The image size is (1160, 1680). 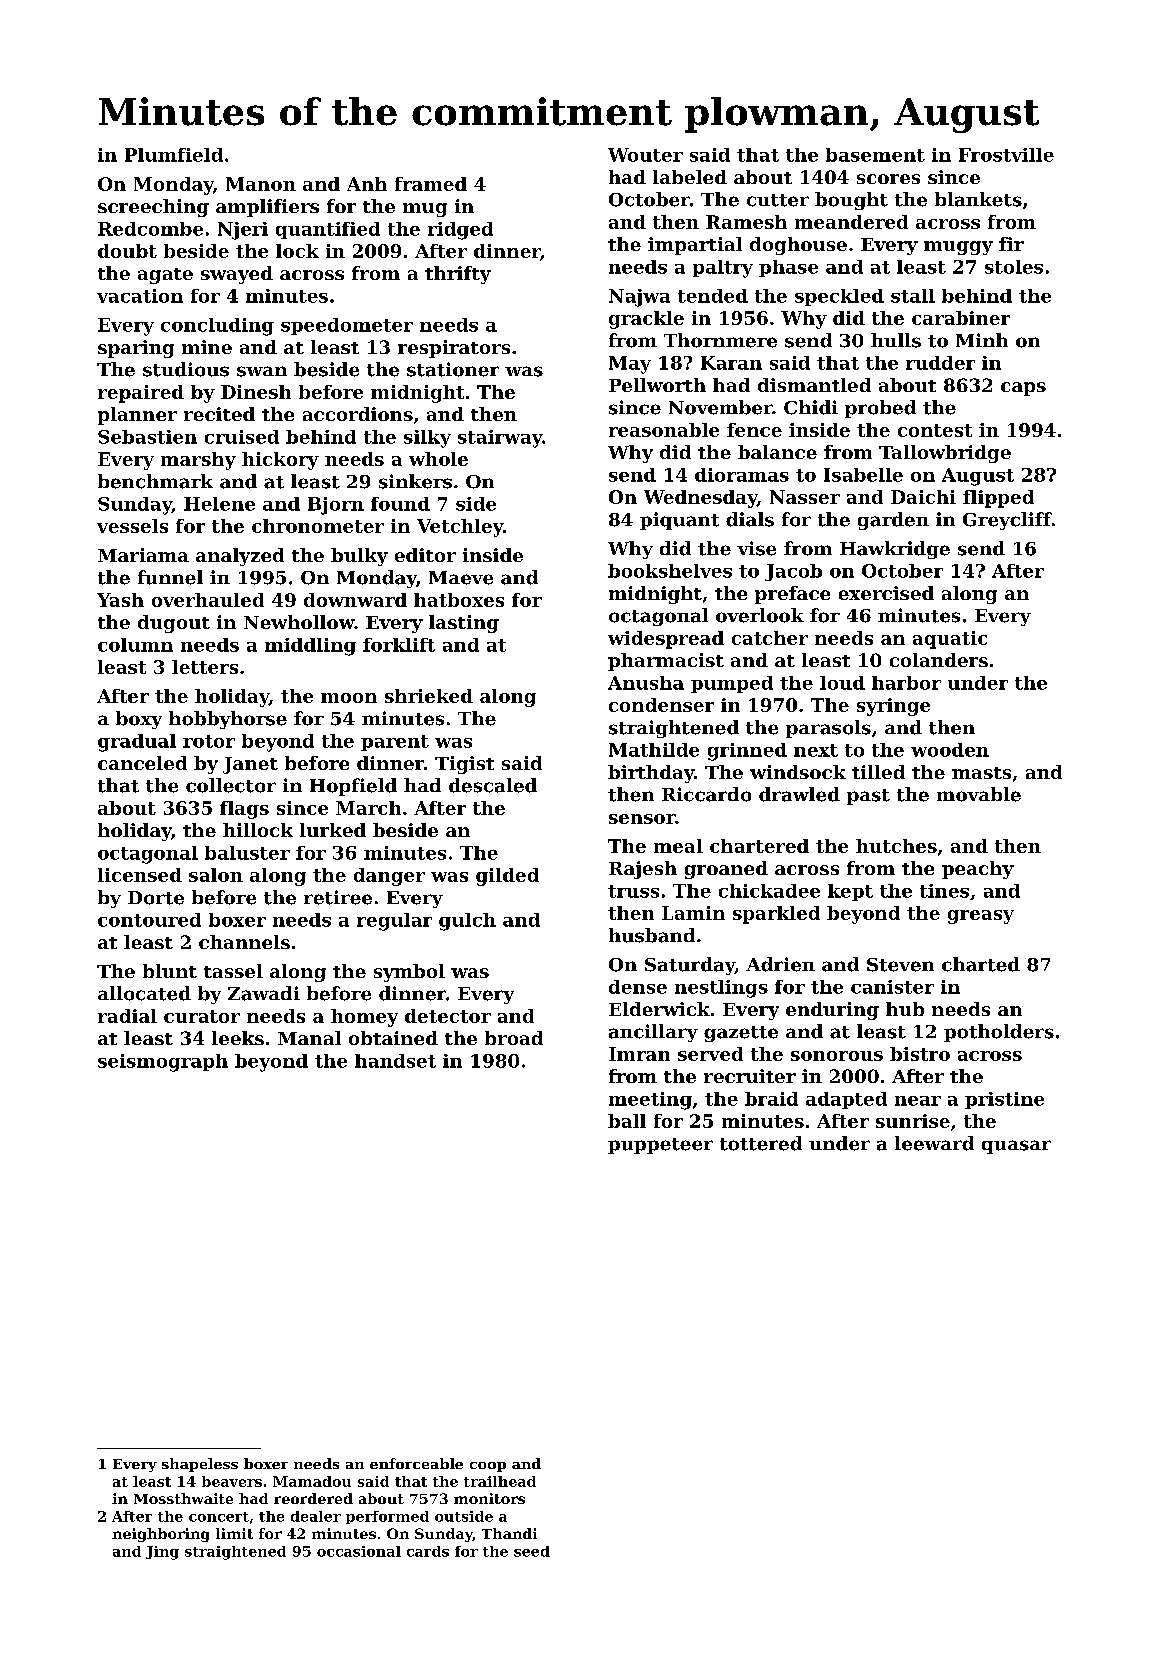 What do you see at coordinates (532, 1551) in the page?
I see `seed` at bounding box center [532, 1551].
